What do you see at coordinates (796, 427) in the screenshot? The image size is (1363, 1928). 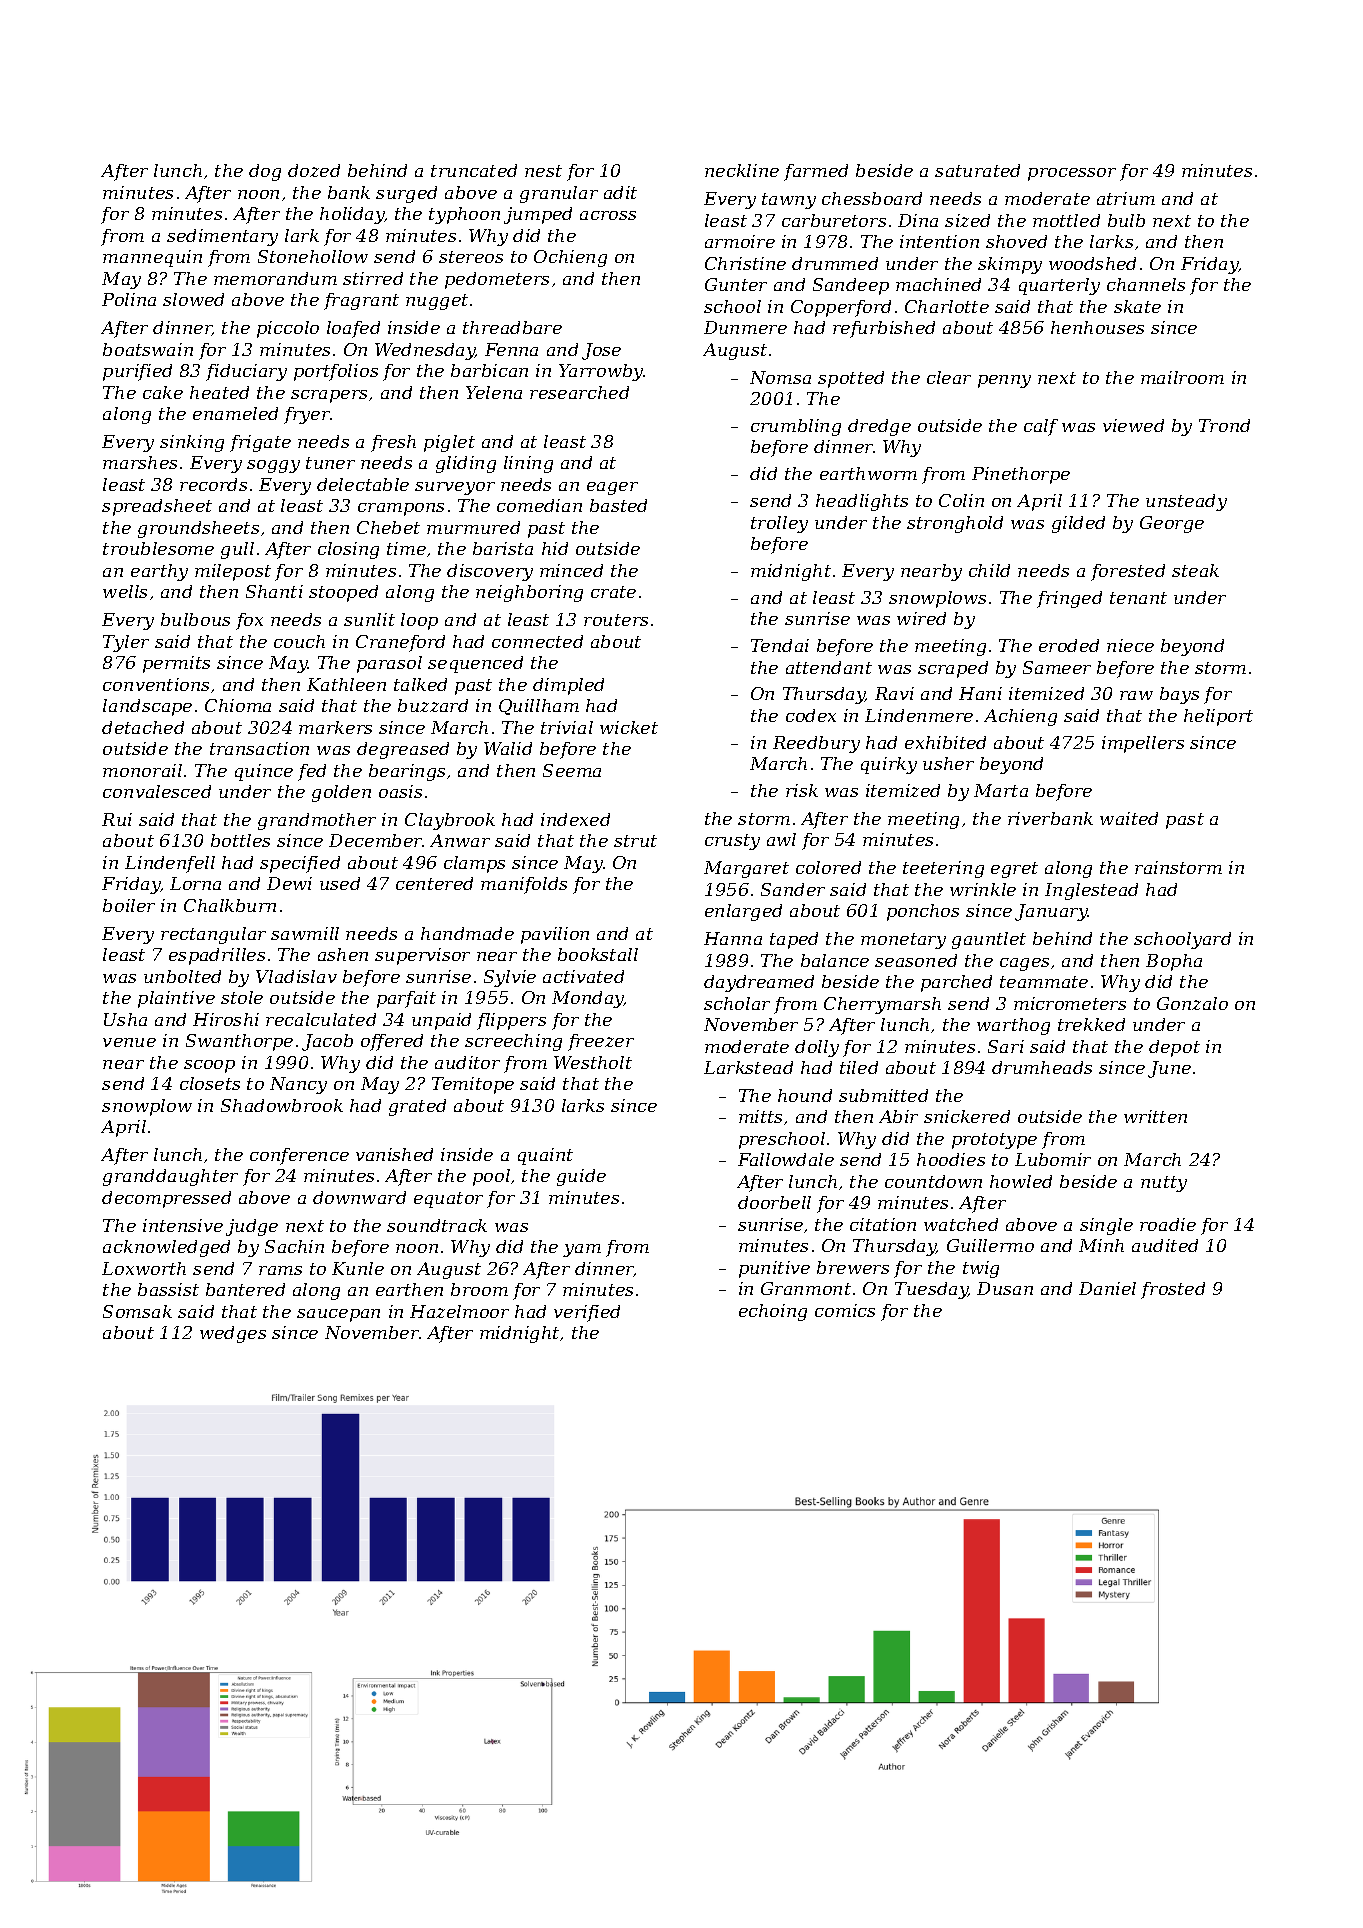 I see `crumbling` at bounding box center [796, 427].
